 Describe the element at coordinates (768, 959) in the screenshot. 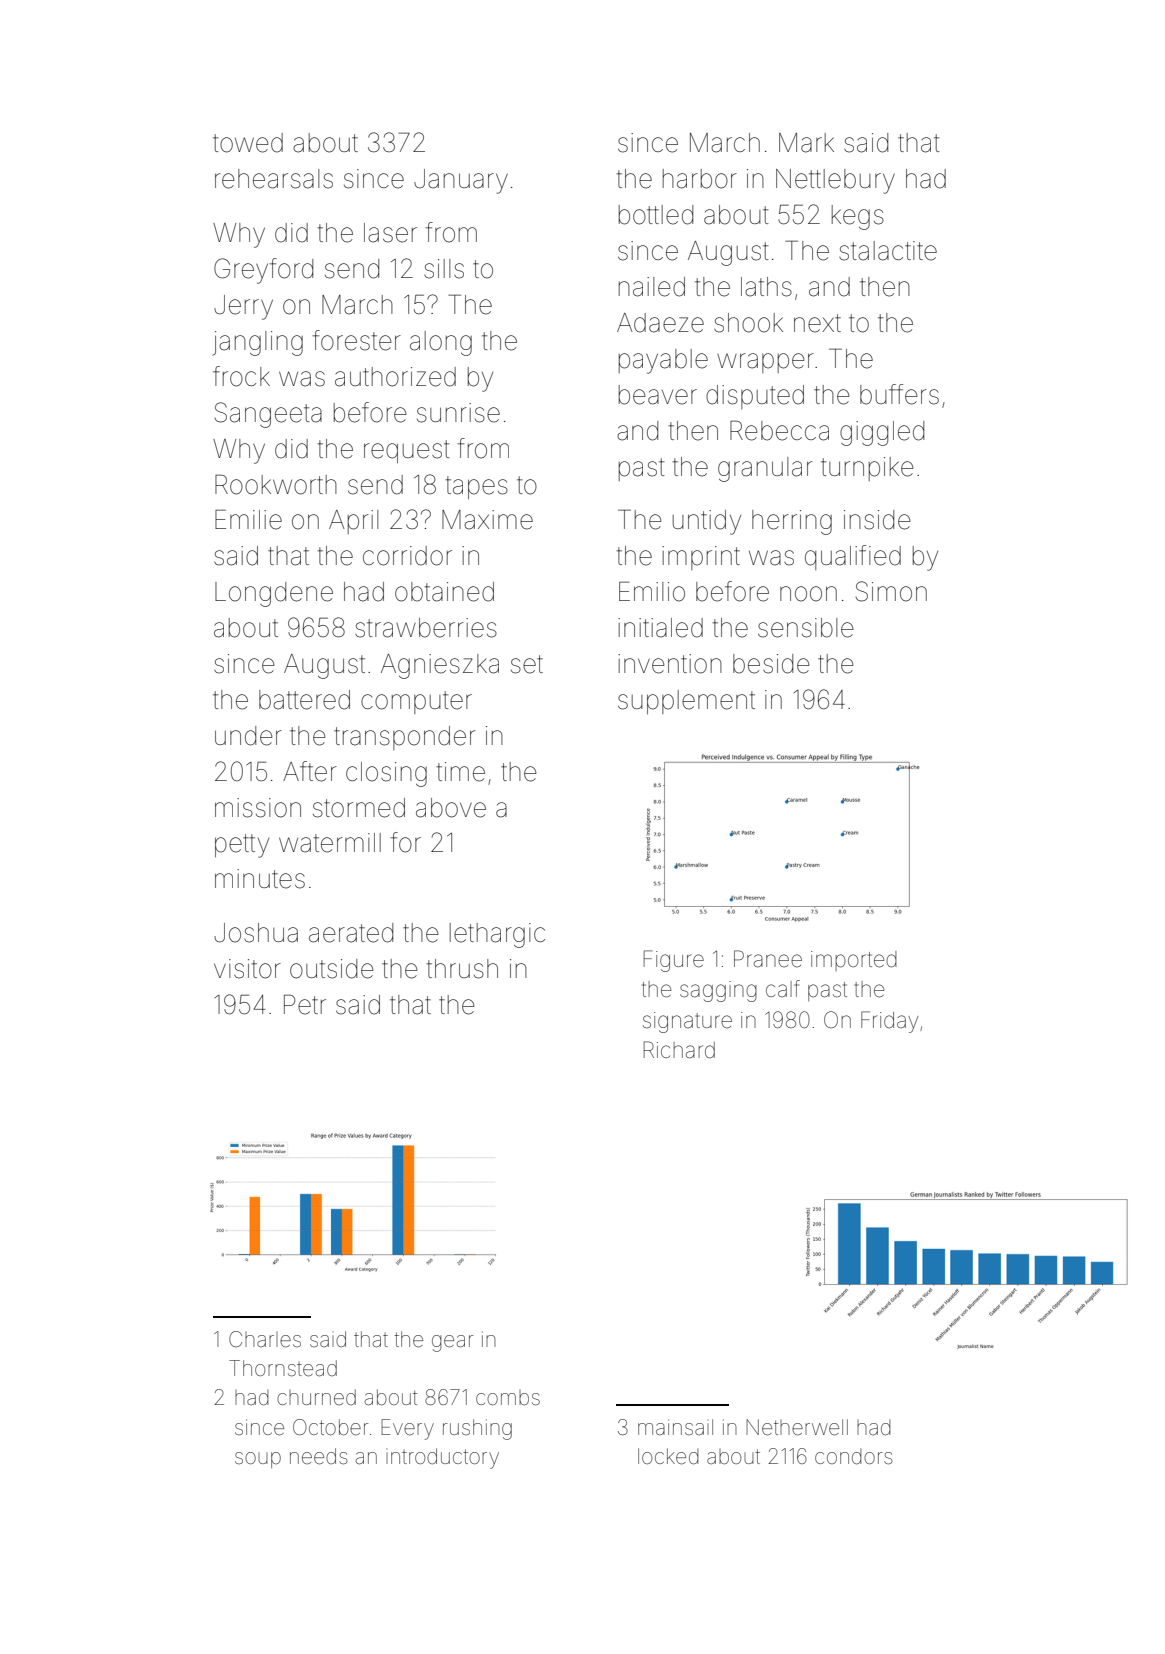

I see `Pranee` at that location.
